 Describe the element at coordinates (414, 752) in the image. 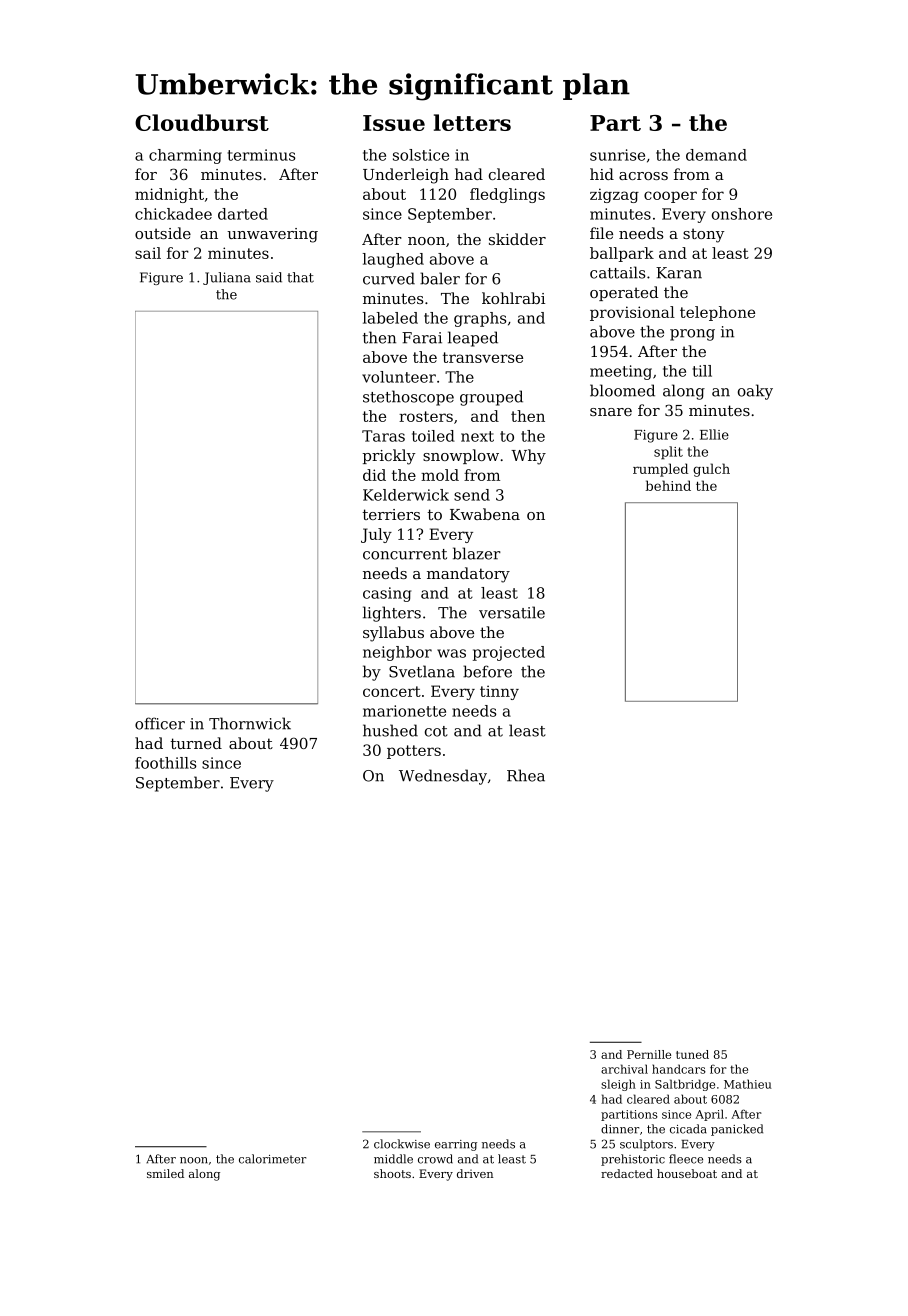

I see `potters` at that location.
